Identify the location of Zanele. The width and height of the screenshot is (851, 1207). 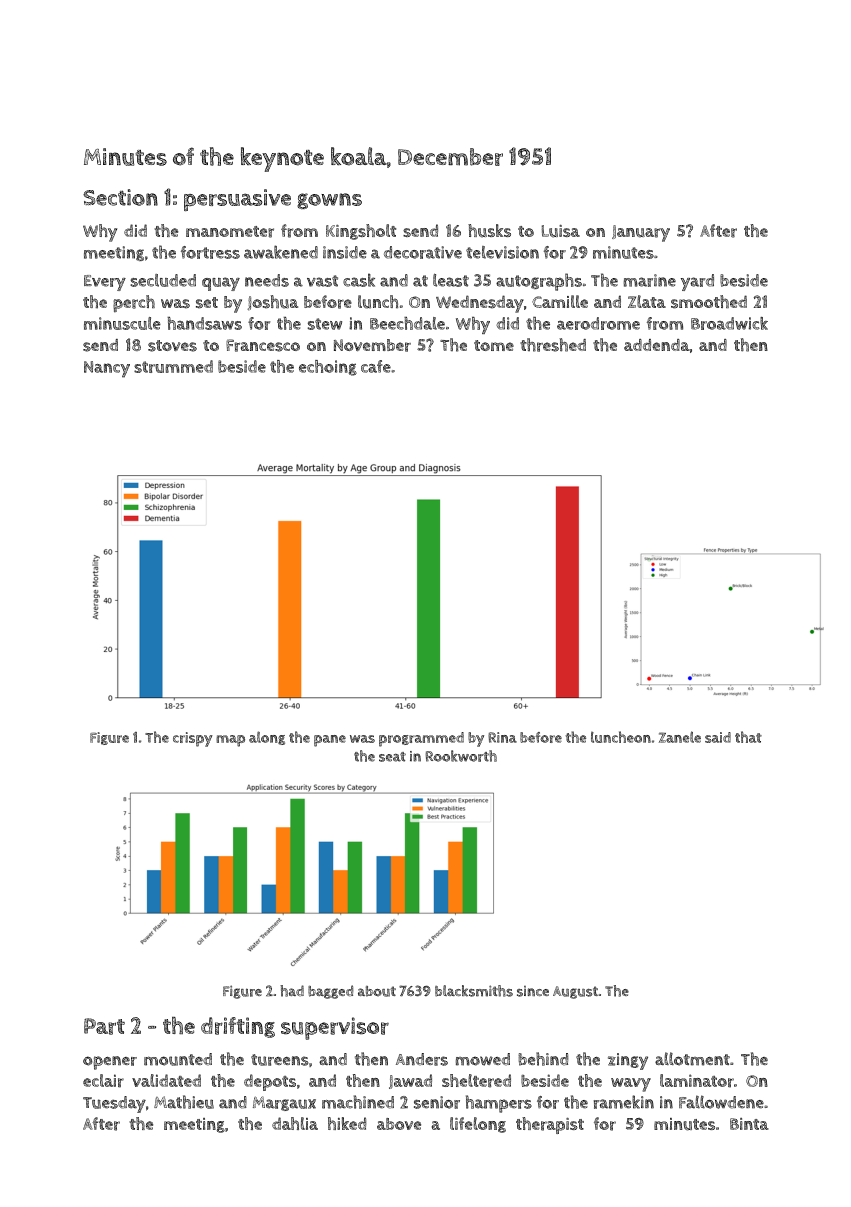
(680, 737).
